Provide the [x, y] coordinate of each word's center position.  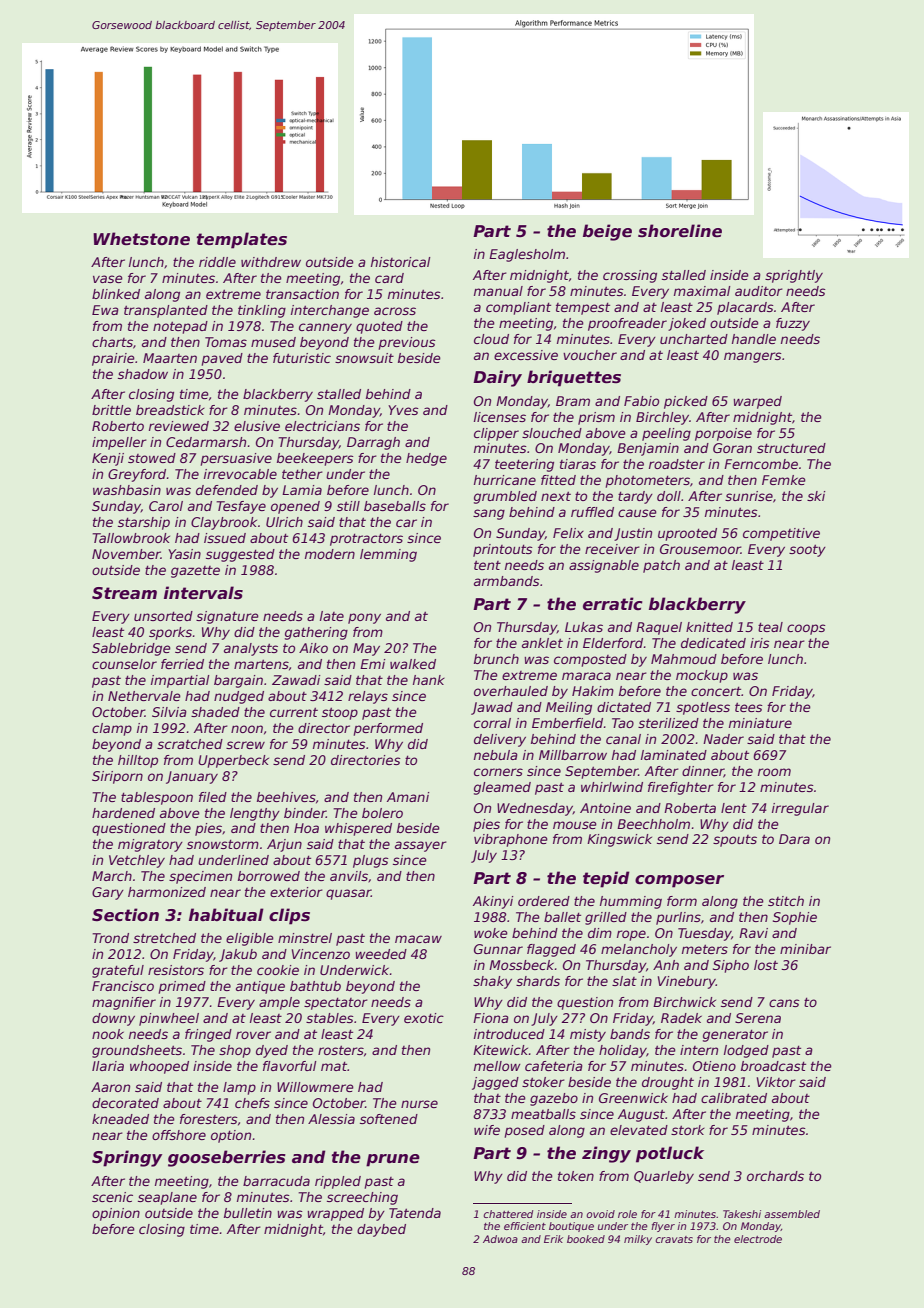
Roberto [118, 426]
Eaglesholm [527, 255]
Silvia [169, 712]
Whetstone [141, 239]
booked [586, 1239]
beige [607, 232]
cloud [491, 339]
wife [487, 1130]
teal [770, 627]
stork [688, 1130]
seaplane [167, 1198]
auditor [759, 291]
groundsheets [137, 1051]
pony [364, 618]
